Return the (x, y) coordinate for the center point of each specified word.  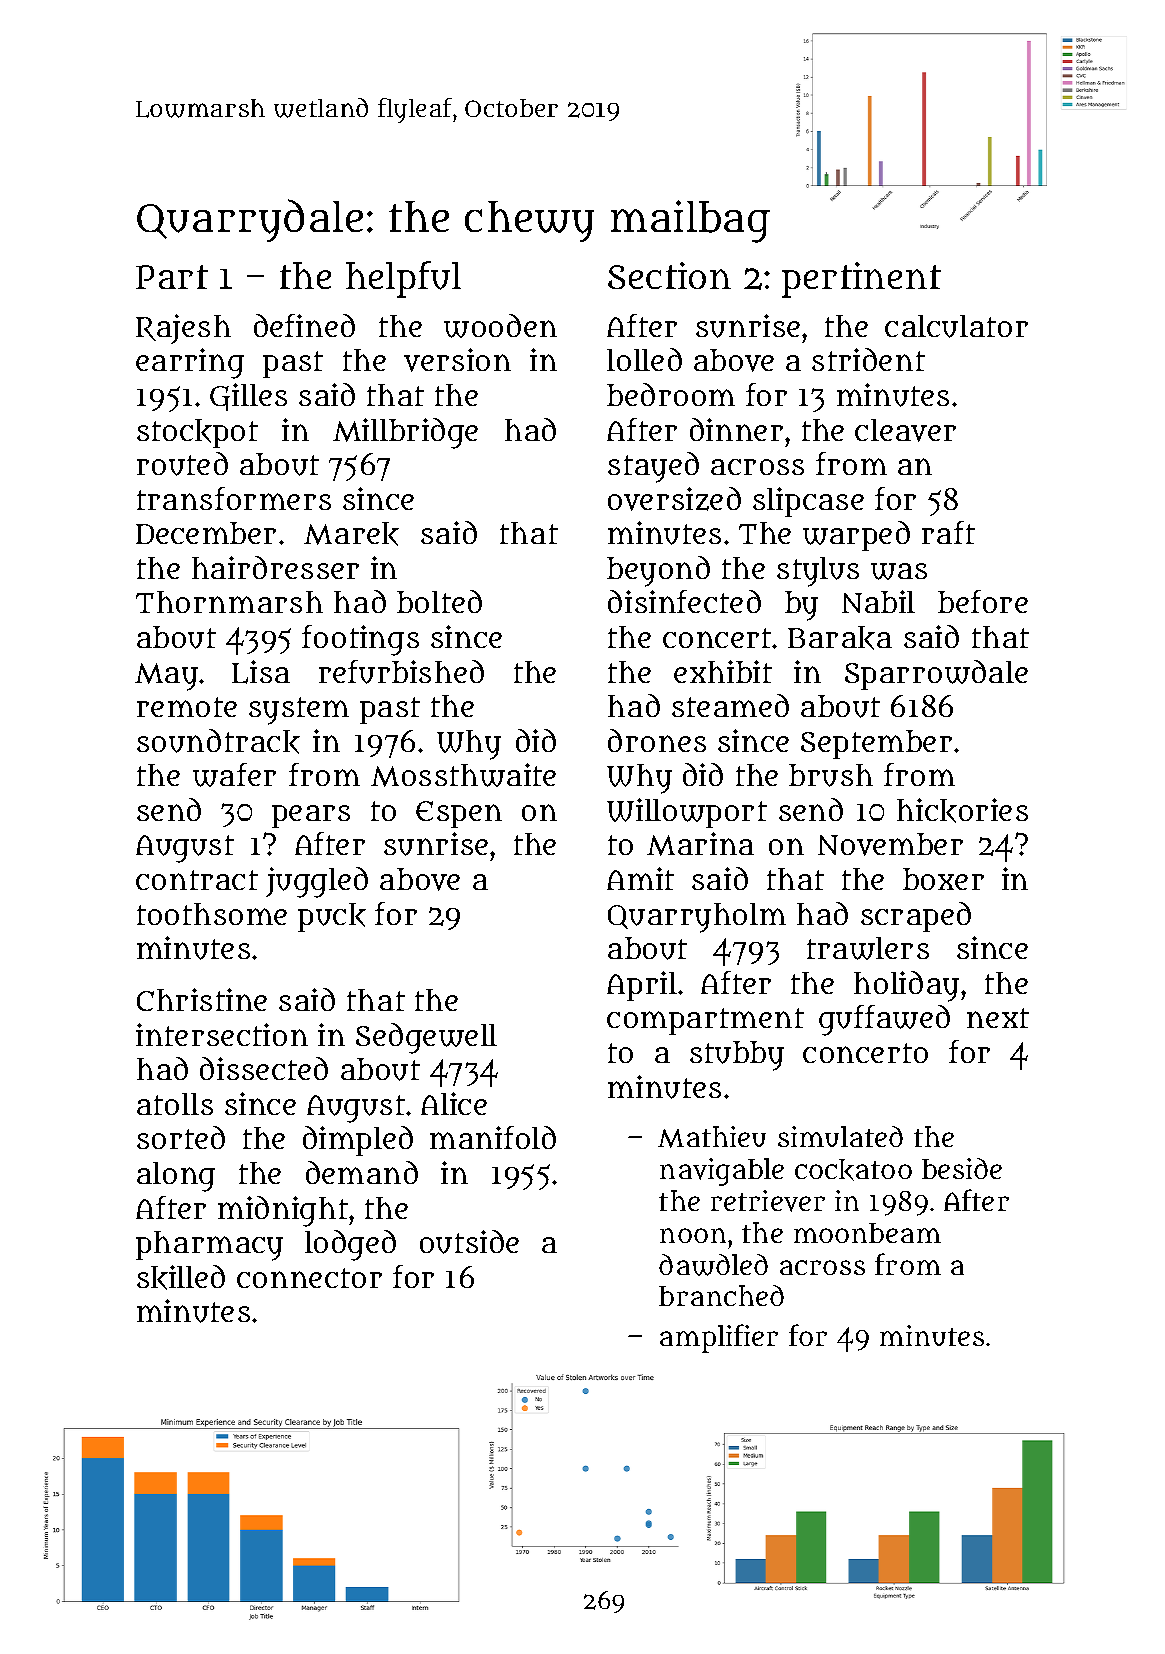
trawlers (868, 948)
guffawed (884, 1020)
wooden (500, 326)
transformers (234, 498)
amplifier (719, 1338)
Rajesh (183, 329)
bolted (439, 601)
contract (197, 880)
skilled (181, 1277)
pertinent (861, 280)
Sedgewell (426, 1038)
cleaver (905, 430)
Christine (202, 999)
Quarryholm (697, 918)
